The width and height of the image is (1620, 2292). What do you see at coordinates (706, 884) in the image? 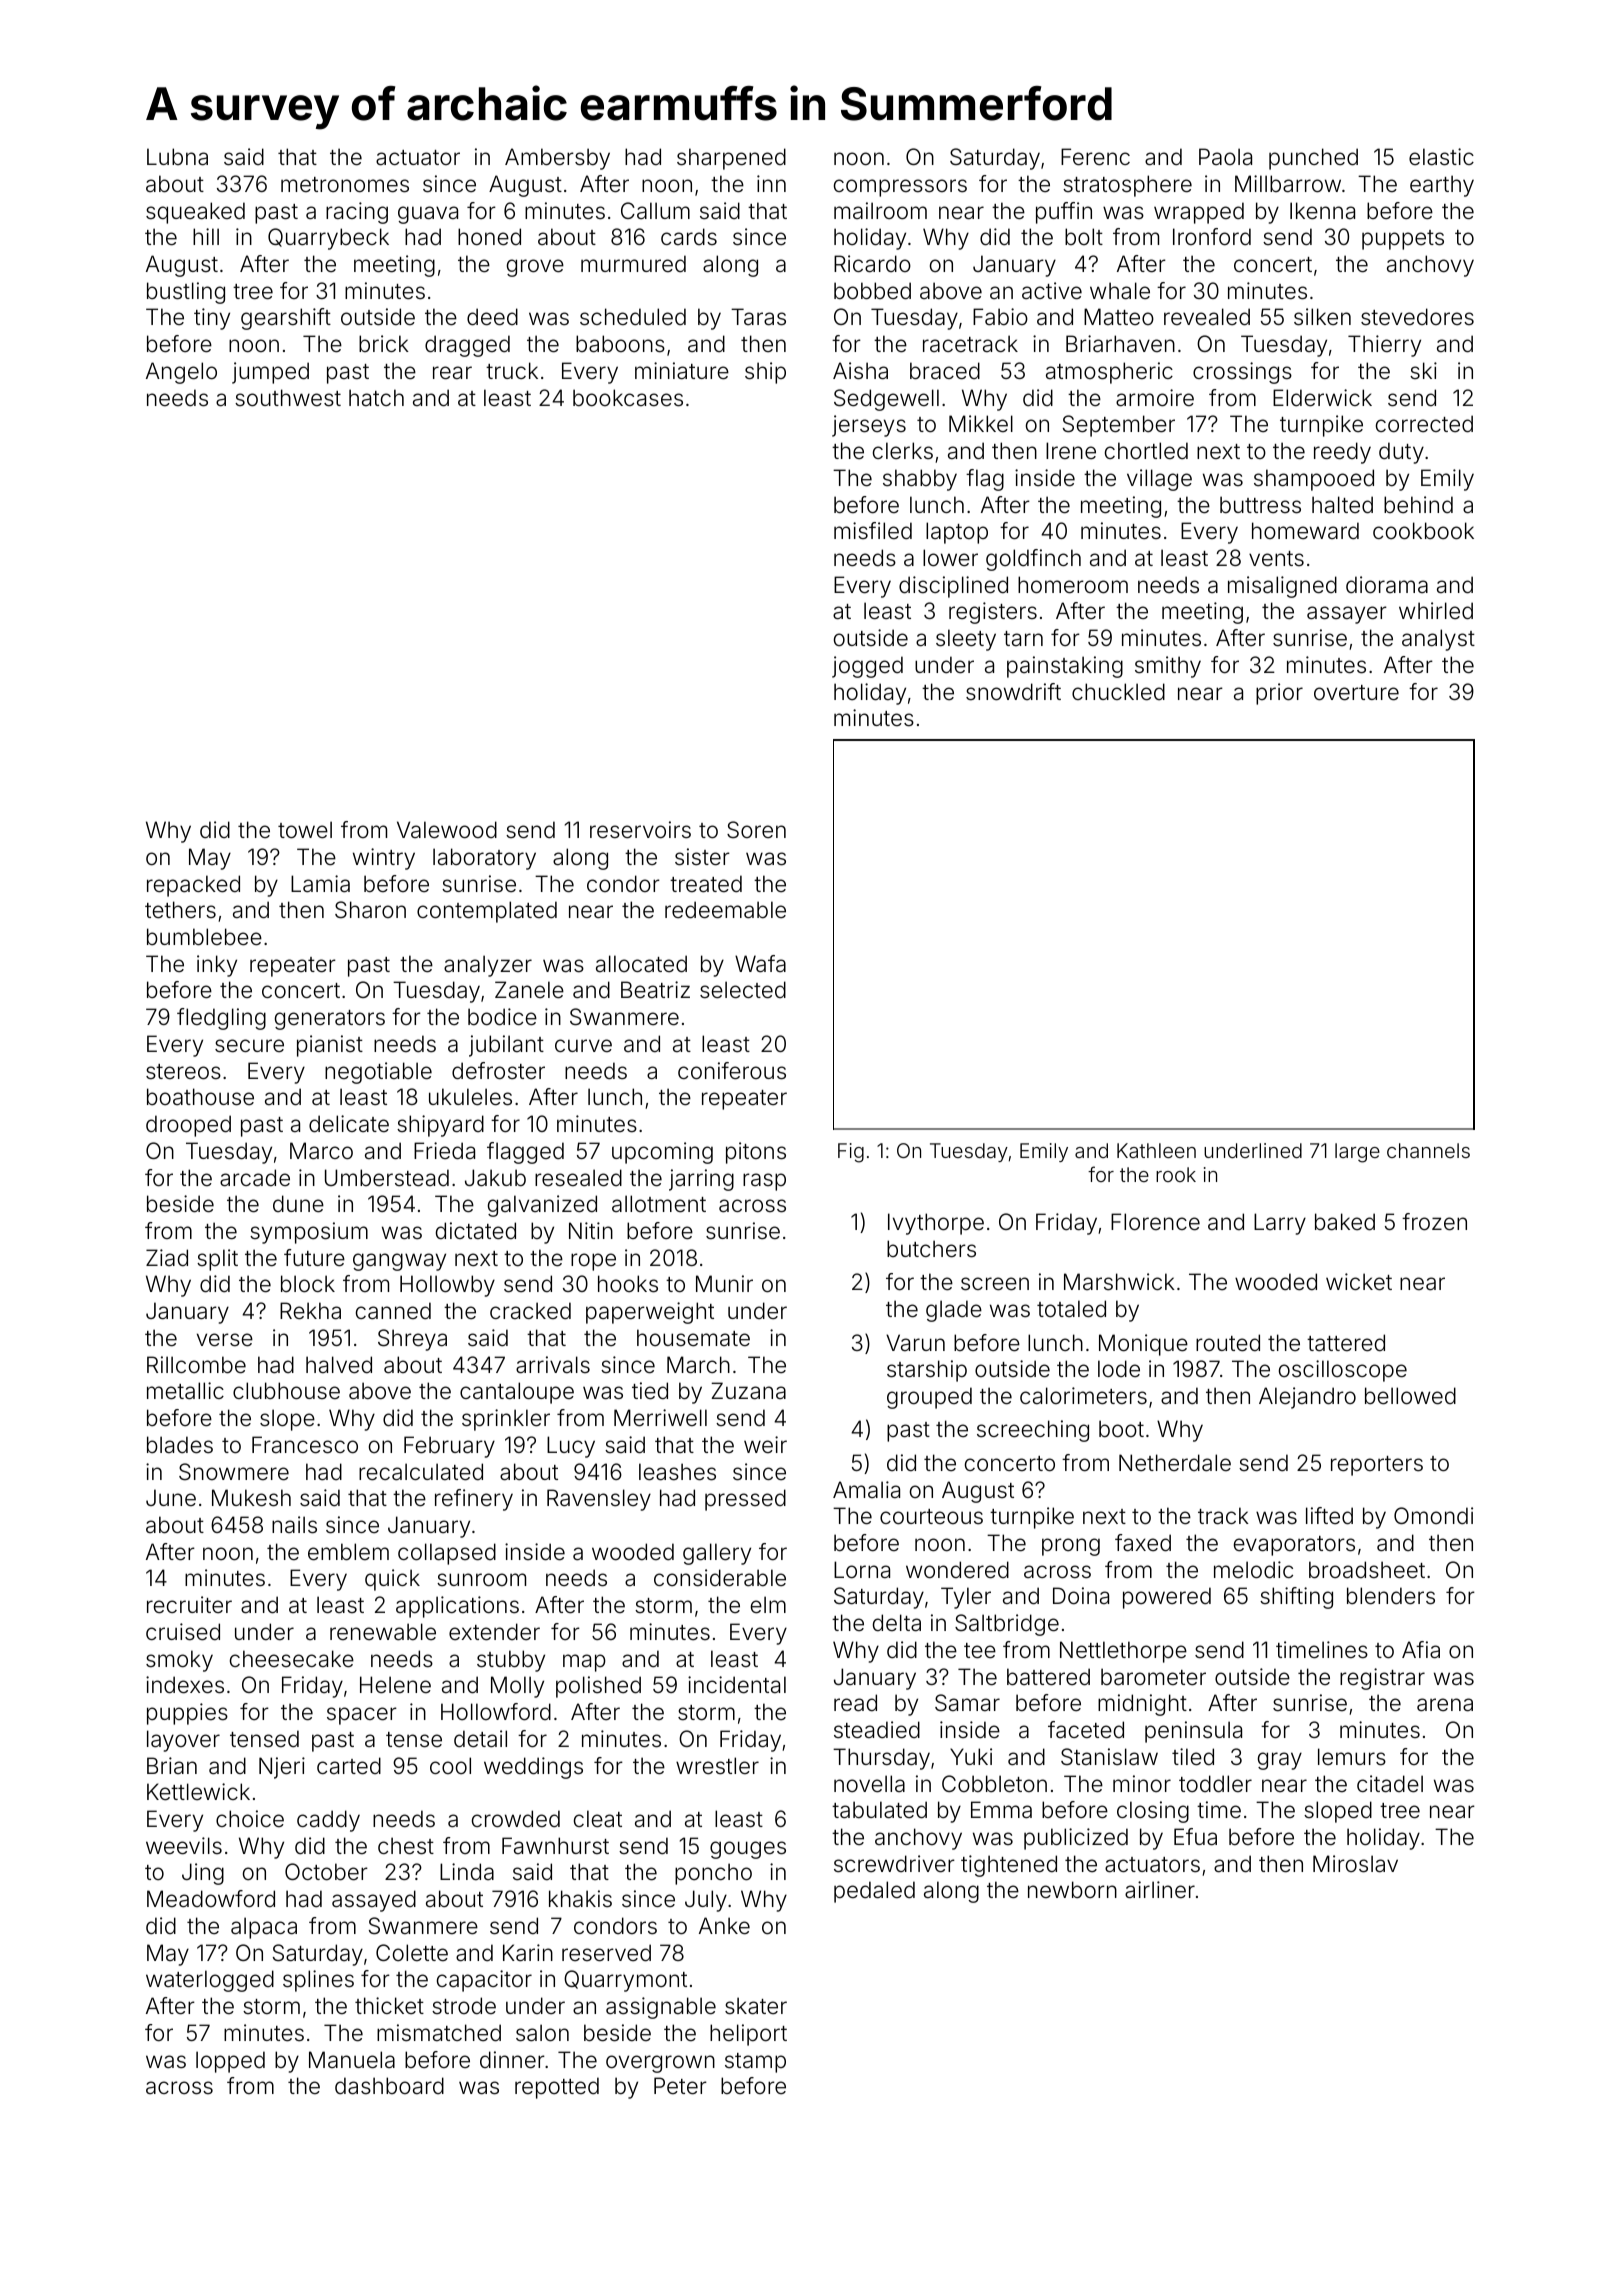
I see `treated` at bounding box center [706, 884].
